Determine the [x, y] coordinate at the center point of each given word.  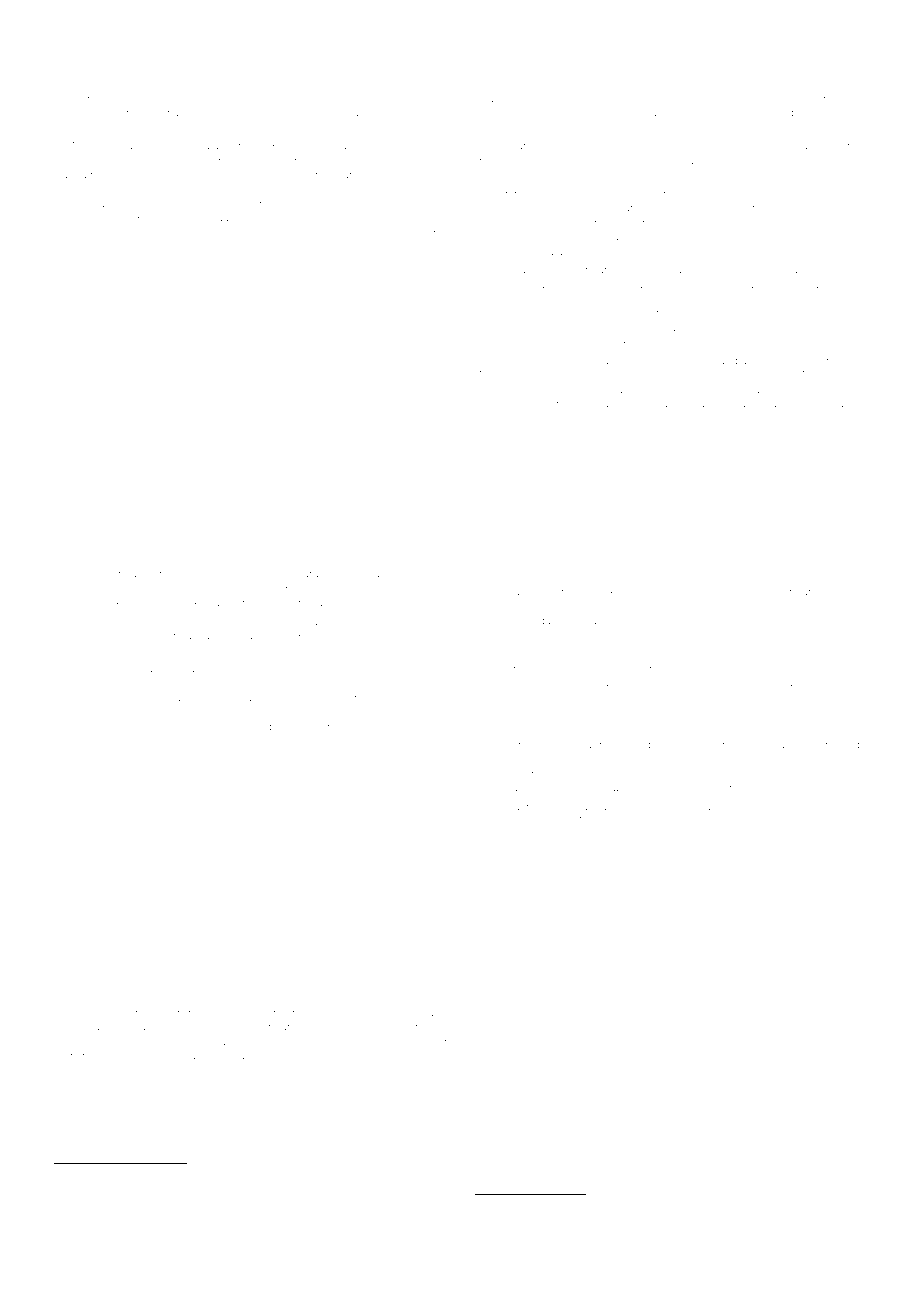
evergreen [821, 329]
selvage [814, 823]
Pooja [614, 822]
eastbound [420, 1042]
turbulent [568, 404]
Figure [80, 759]
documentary [172, 1056]
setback [227, 233]
